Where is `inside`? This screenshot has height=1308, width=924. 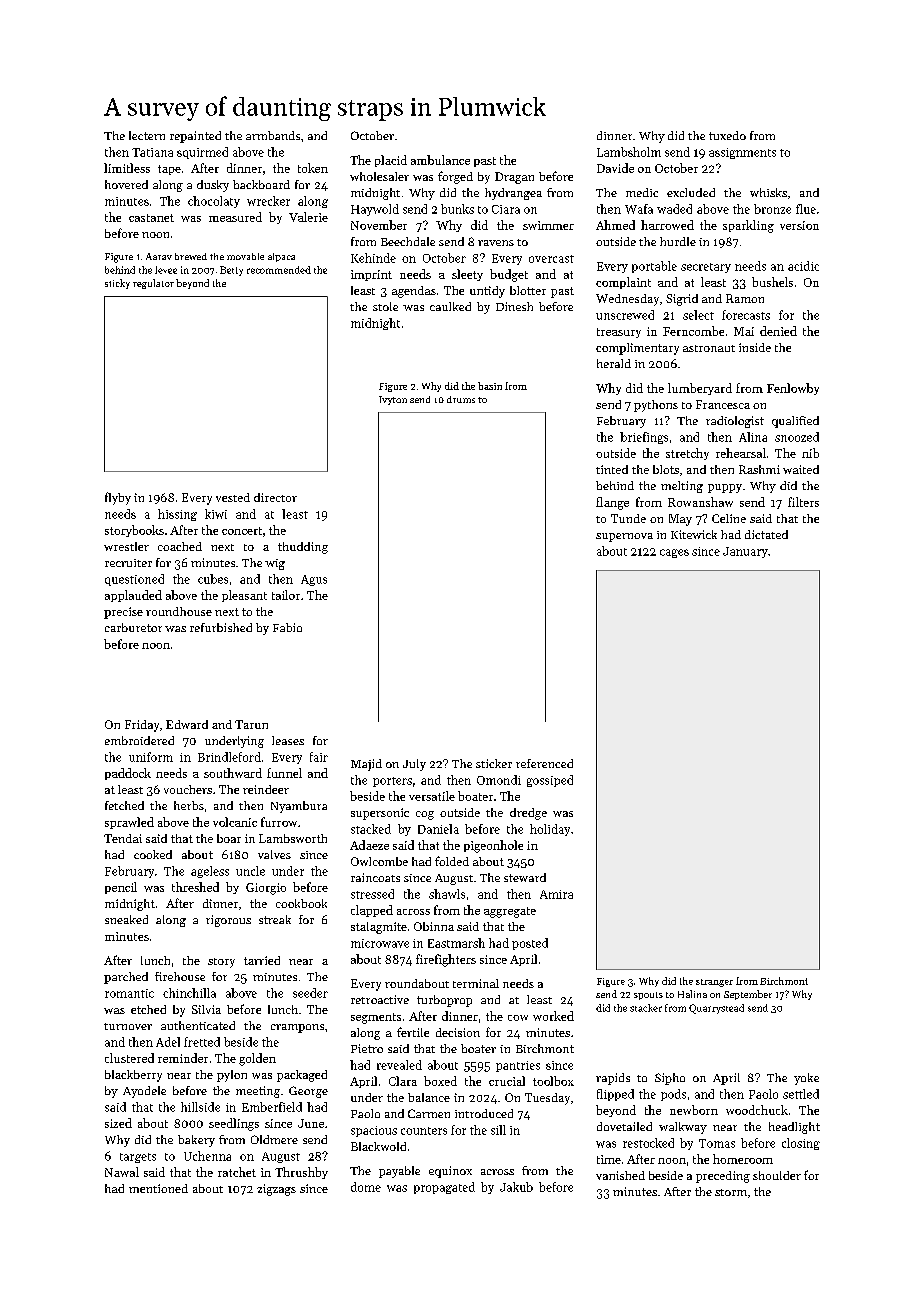
inside is located at coordinates (755, 347).
